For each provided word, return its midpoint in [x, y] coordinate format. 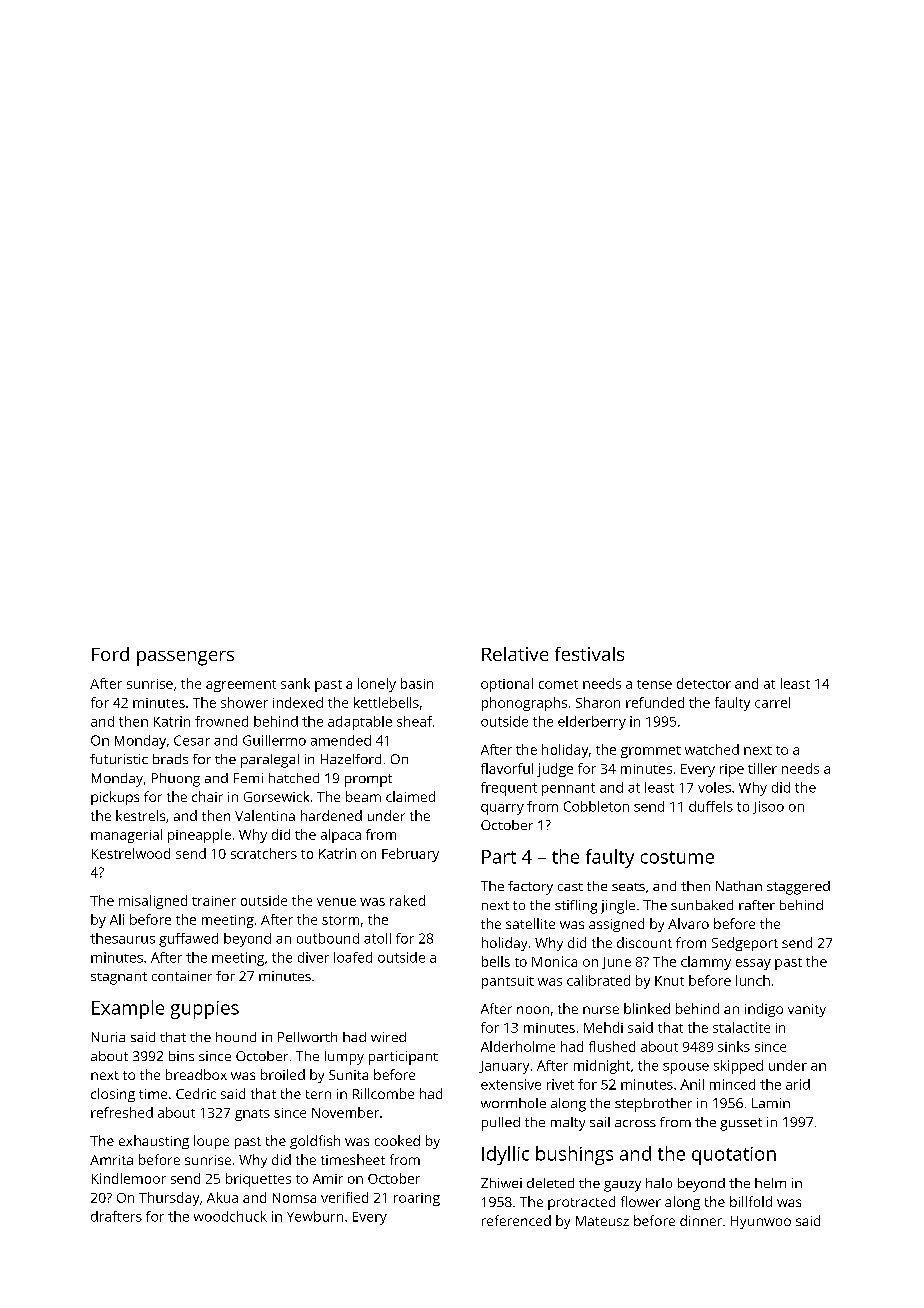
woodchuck [230, 1216]
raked [407, 900]
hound [236, 1037]
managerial [126, 836]
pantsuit [508, 982]
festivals [589, 654]
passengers [185, 658]
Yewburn [315, 1216]
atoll [377, 938]
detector [704, 683]
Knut [669, 981]
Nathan [739, 886]
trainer [214, 901]
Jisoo [768, 807]
